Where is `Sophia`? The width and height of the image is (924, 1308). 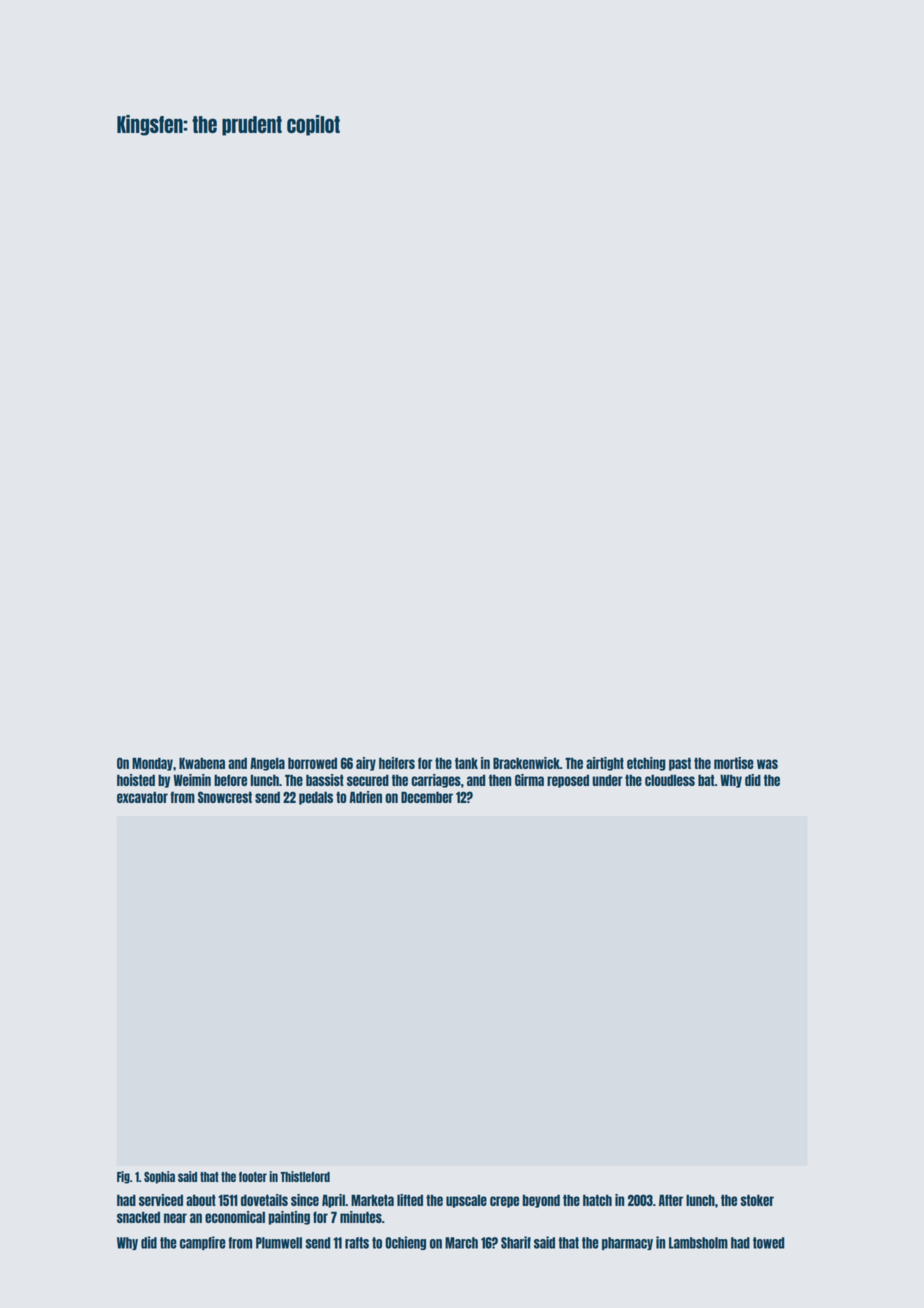
Sophia is located at coordinates (159, 1177).
